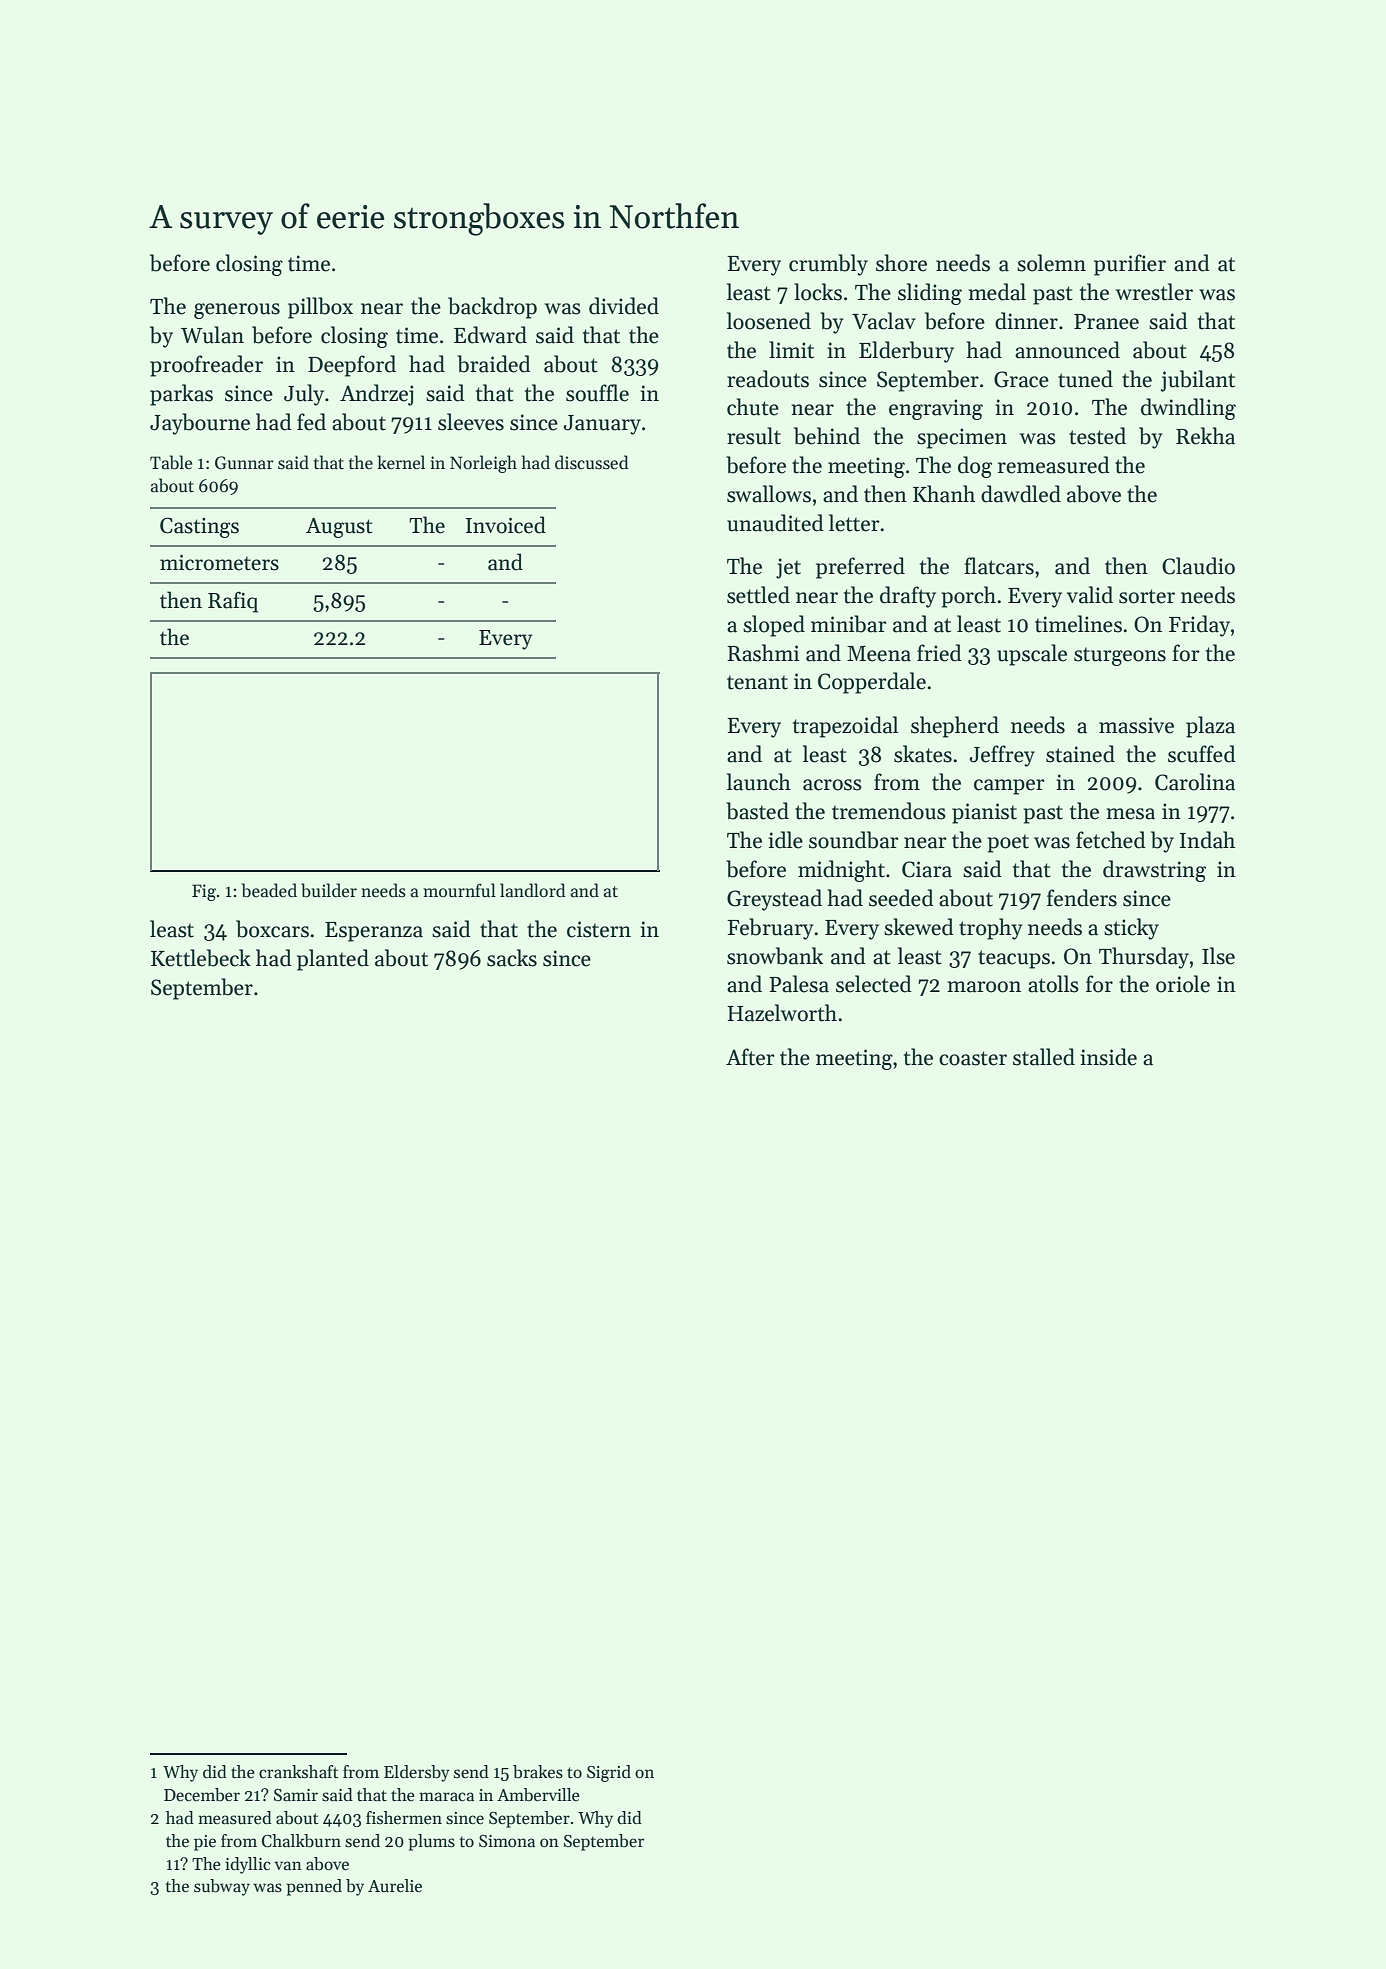  Describe the element at coordinates (1090, 595) in the screenshot. I see `valid` at that location.
